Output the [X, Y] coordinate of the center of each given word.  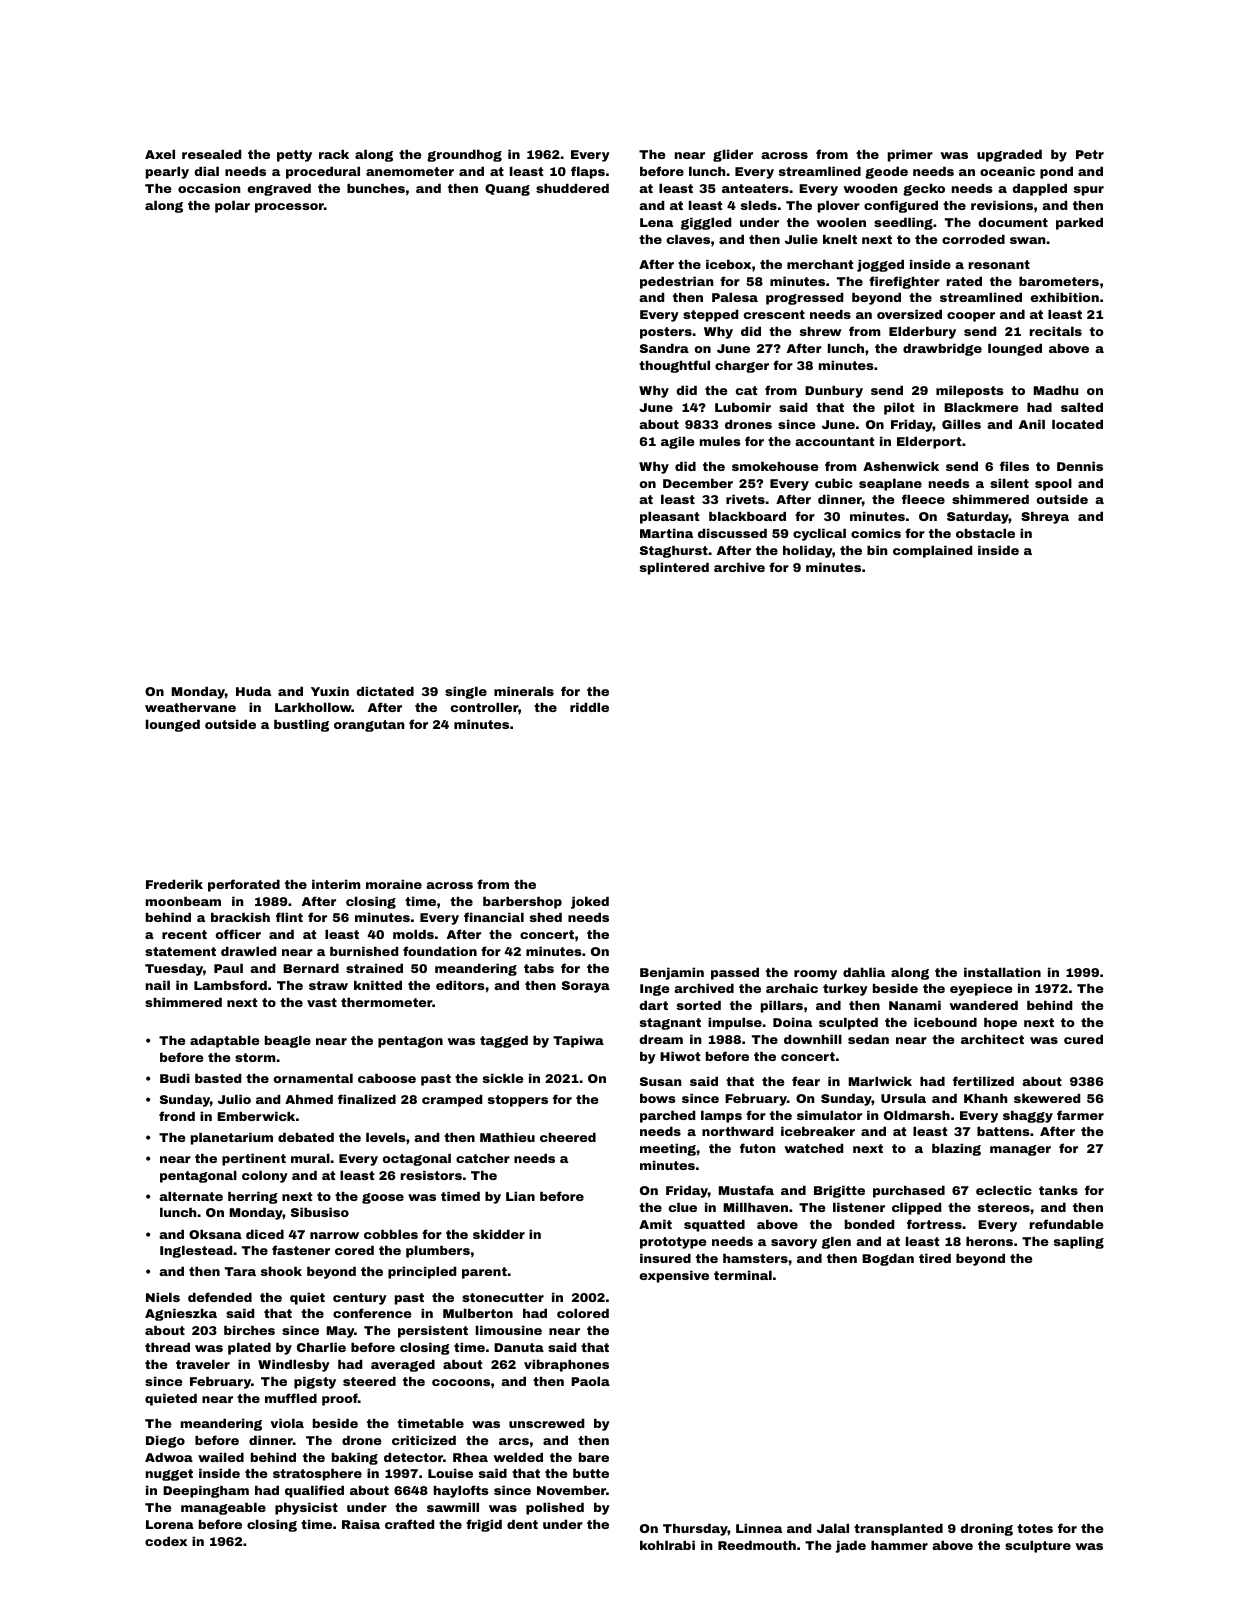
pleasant [670, 517]
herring [253, 1197]
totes [1035, 1528]
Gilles [961, 424]
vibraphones [566, 1365]
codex [166, 1541]
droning [986, 1529]
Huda [253, 691]
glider [733, 155]
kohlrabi [667, 1545]
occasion [209, 188]
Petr [1090, 154]
